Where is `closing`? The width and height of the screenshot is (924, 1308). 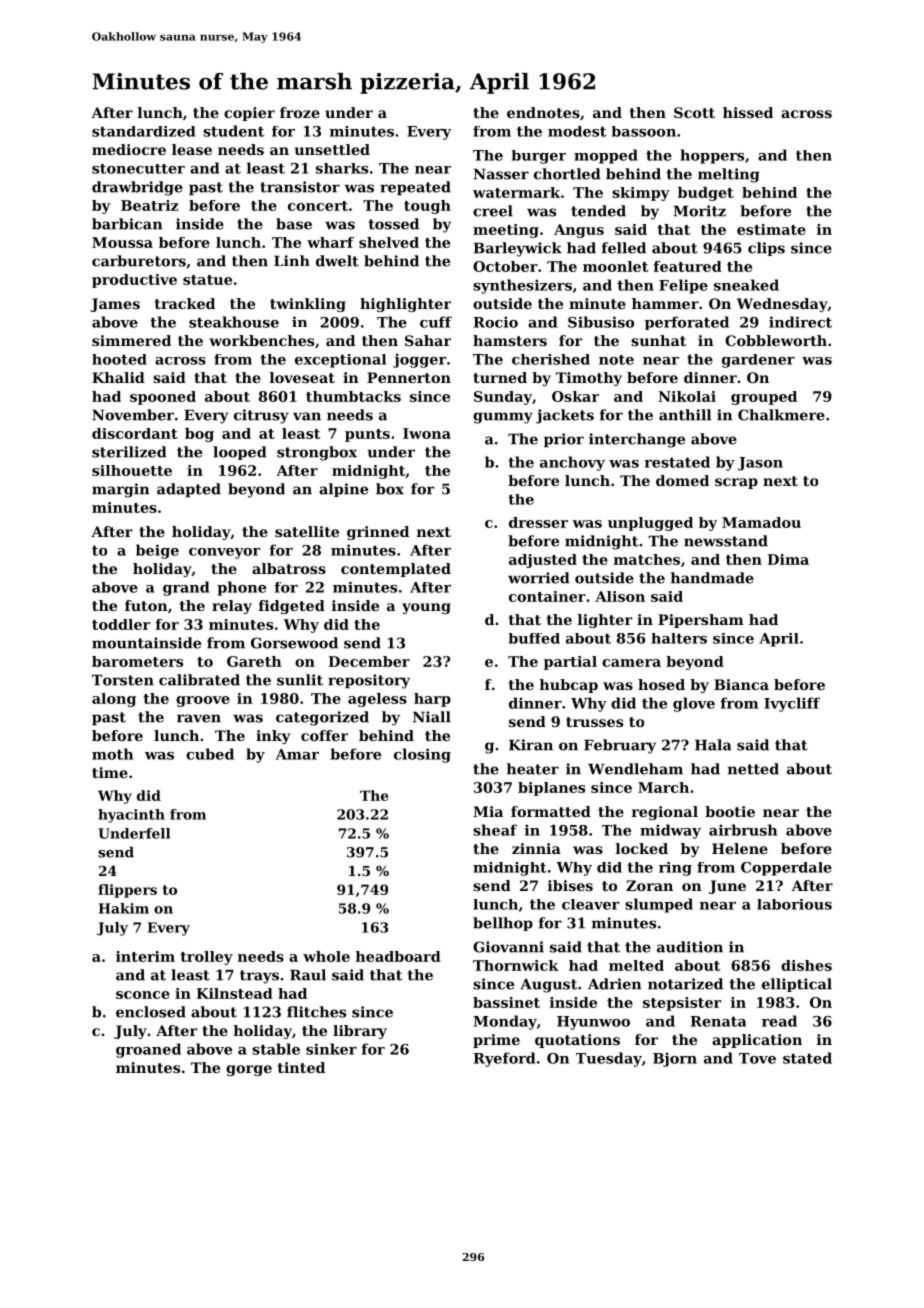 closing is located at coordinates (422, 755).
